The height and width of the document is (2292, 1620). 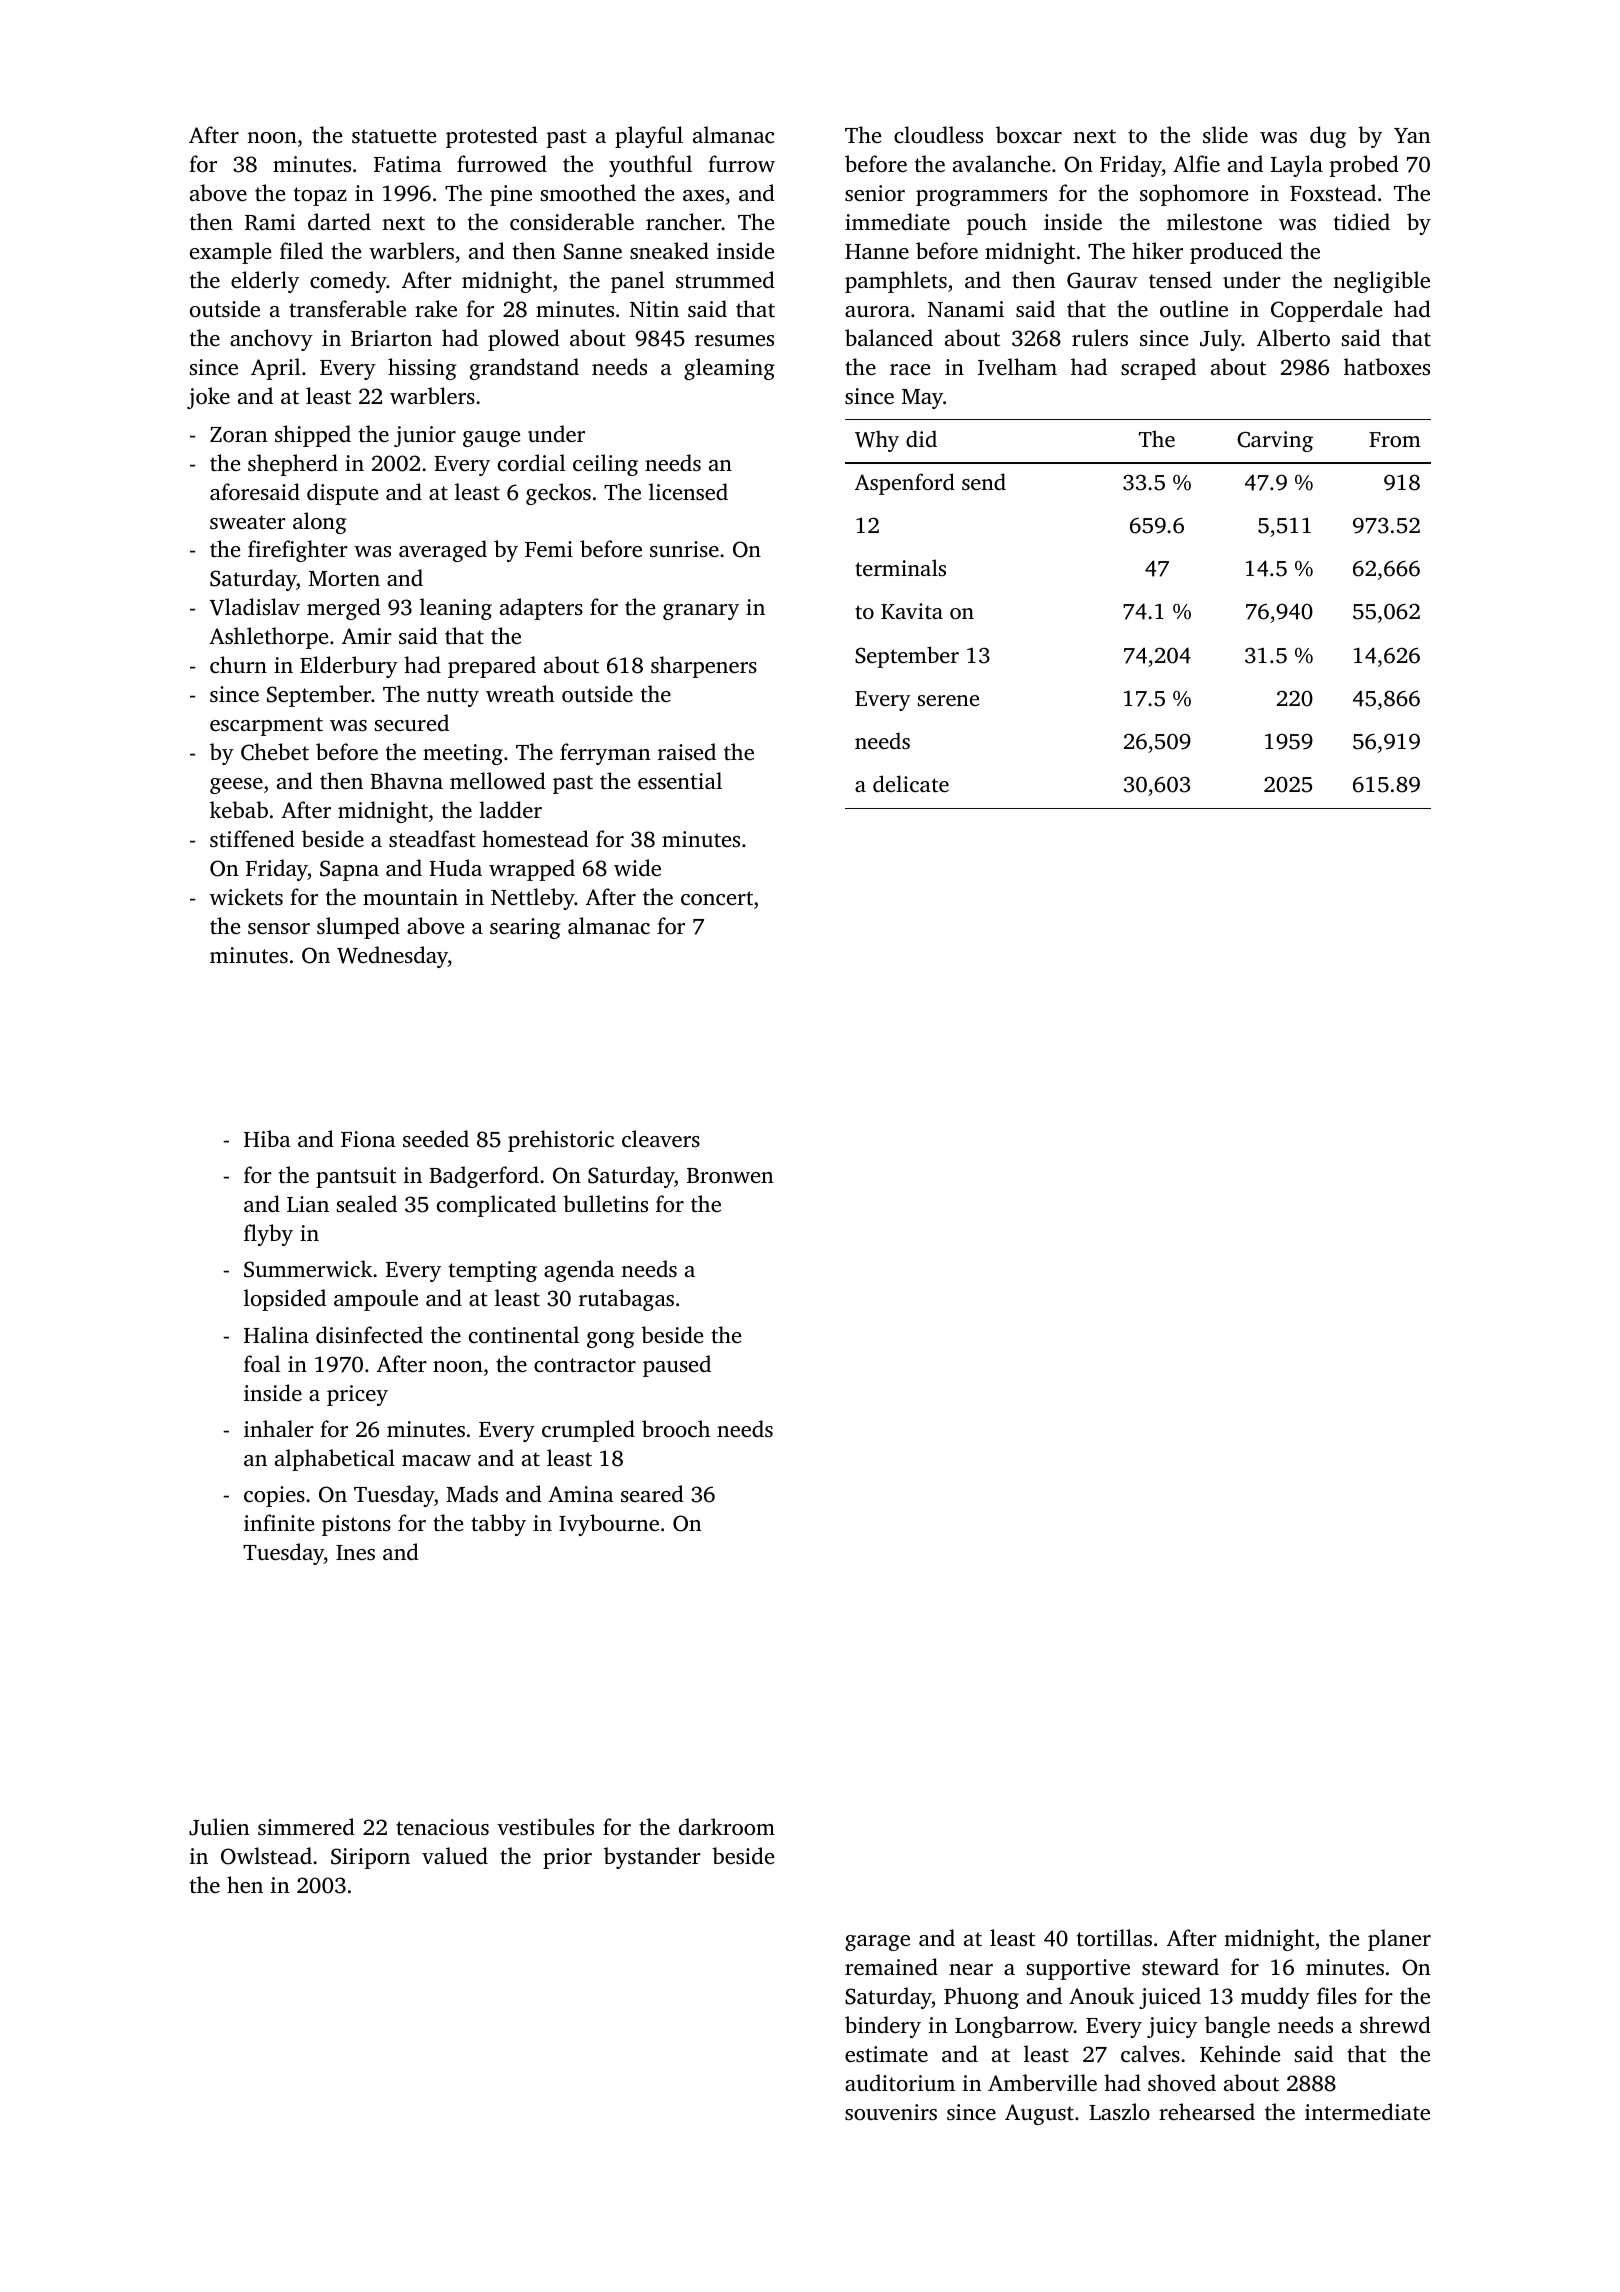 I want to click on steward, so click(x=1180, y=1966).
